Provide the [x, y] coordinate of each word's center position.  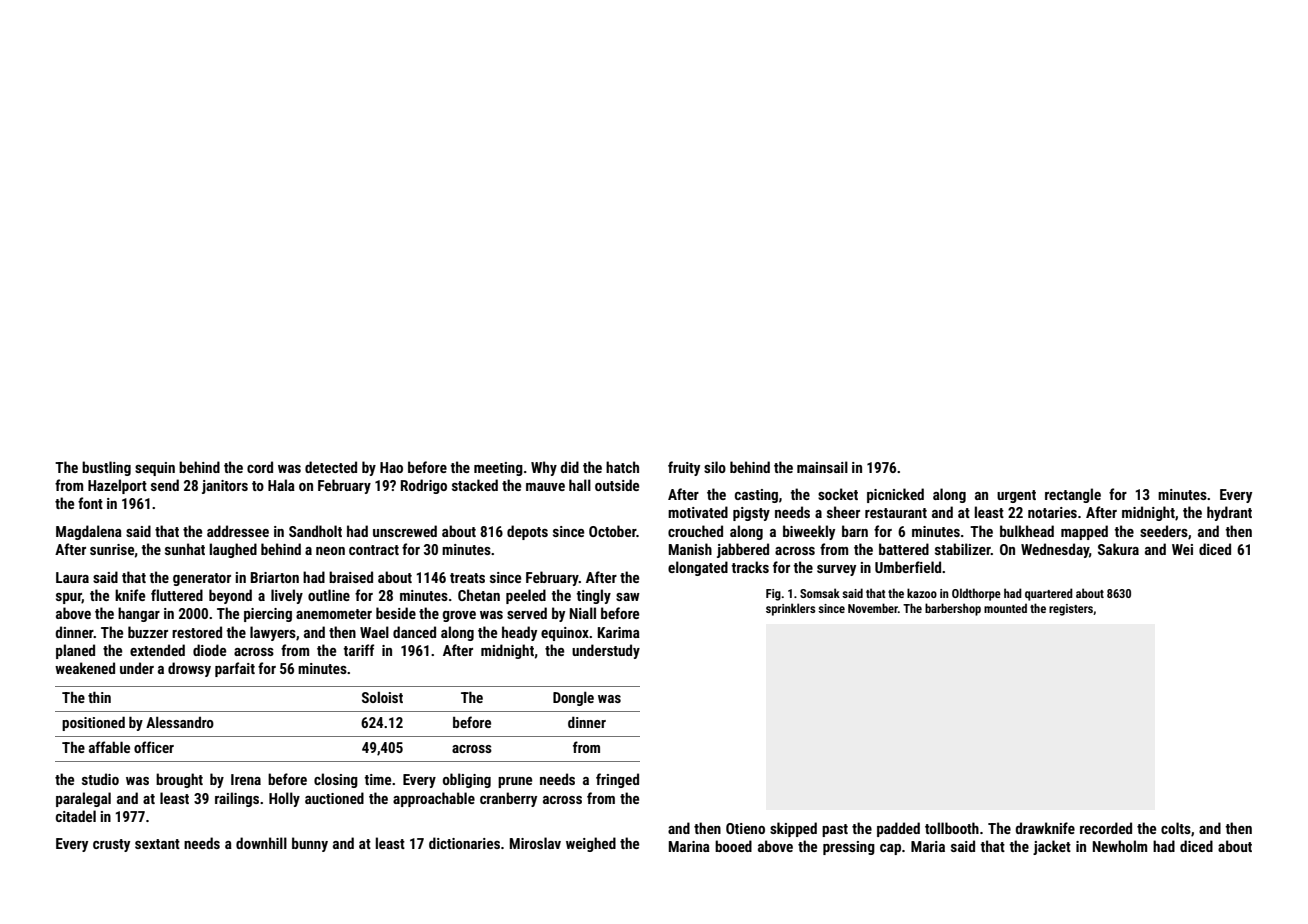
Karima [619, 632]
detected [331, 467]
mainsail [822, 467]
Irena [246, 779]
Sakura [1118, 549]
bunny [310, 844]
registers [1071, 610]
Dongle [573, 698]
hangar [139, 614]
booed [733, 846]
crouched [695, 531]
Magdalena [89, 532]
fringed [617, 780]
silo [715, 467]
